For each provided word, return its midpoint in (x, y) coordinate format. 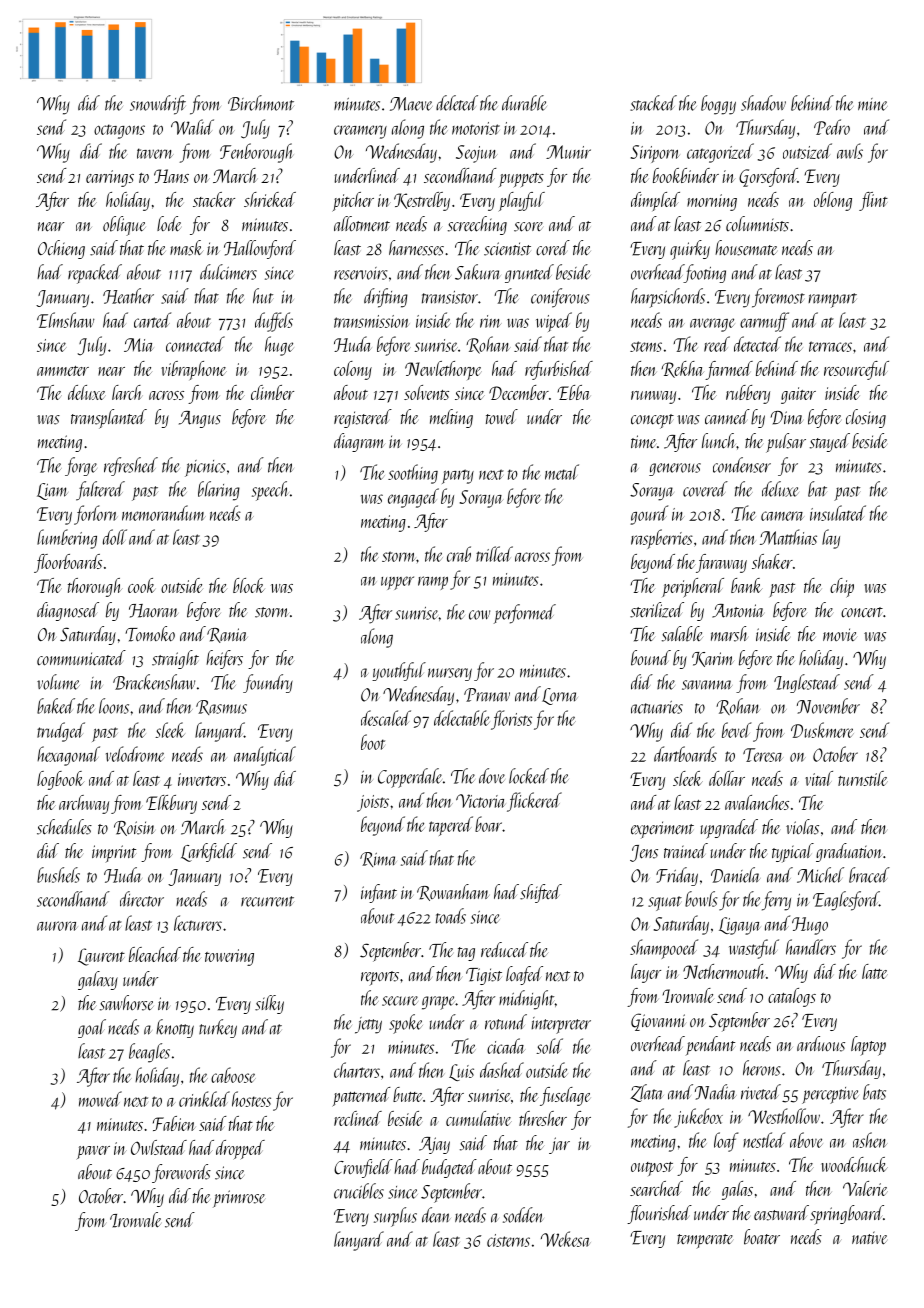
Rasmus (221, 707)
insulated (838, 513)
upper (397, 583)
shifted (541, 893)
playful (521, 202)
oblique (124, 226)
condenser (742, 465)
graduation (849, 852)
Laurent (101, 957)
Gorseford (768, 177)
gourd (649, 515)
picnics (205, 468)
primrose (239, 1199)
